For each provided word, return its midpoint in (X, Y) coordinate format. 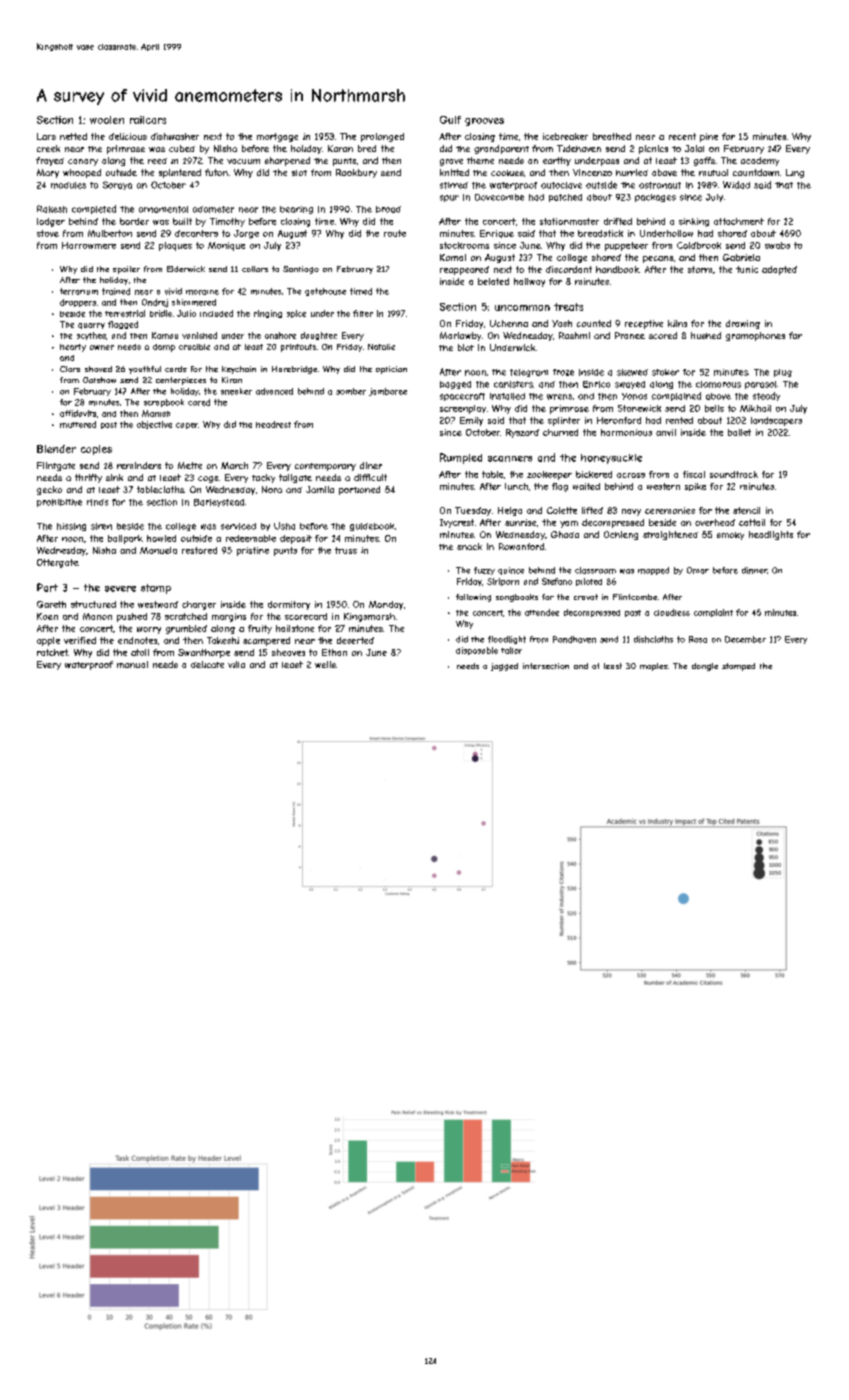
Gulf (450, 120)
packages (655, 198)
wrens (559, 397)
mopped (653, 571)
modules (68, 185)
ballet (739, 432)
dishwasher (175, 136)
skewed (632, 372)
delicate (207, 664)
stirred (454, 185)
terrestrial (125, 313)
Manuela (158, 550)
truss (346, 550)
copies (96, 450)
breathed (612, 136)
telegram (529, 373)
